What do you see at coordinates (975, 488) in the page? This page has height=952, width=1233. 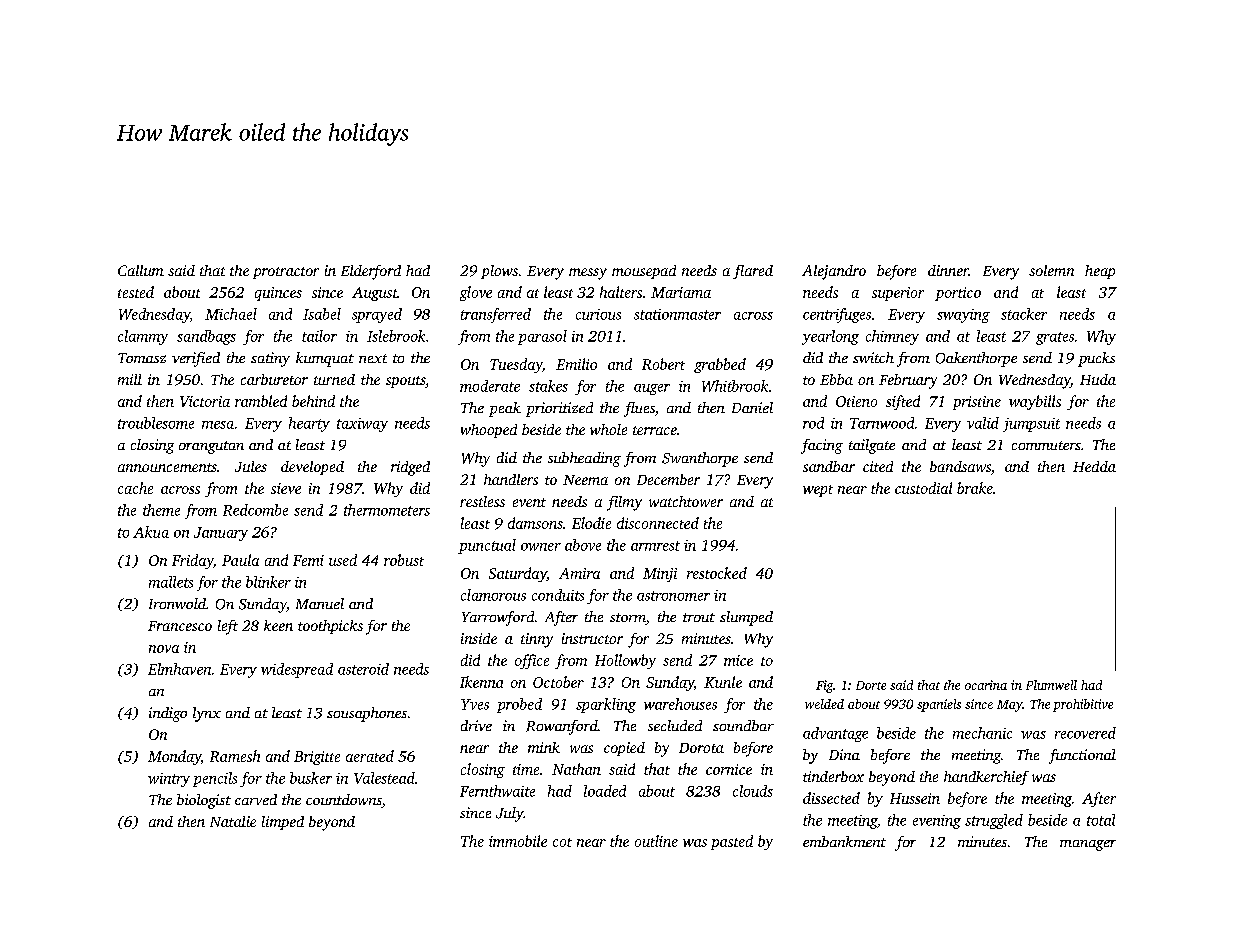 I see `brake` at bounding box center [975, 488].
